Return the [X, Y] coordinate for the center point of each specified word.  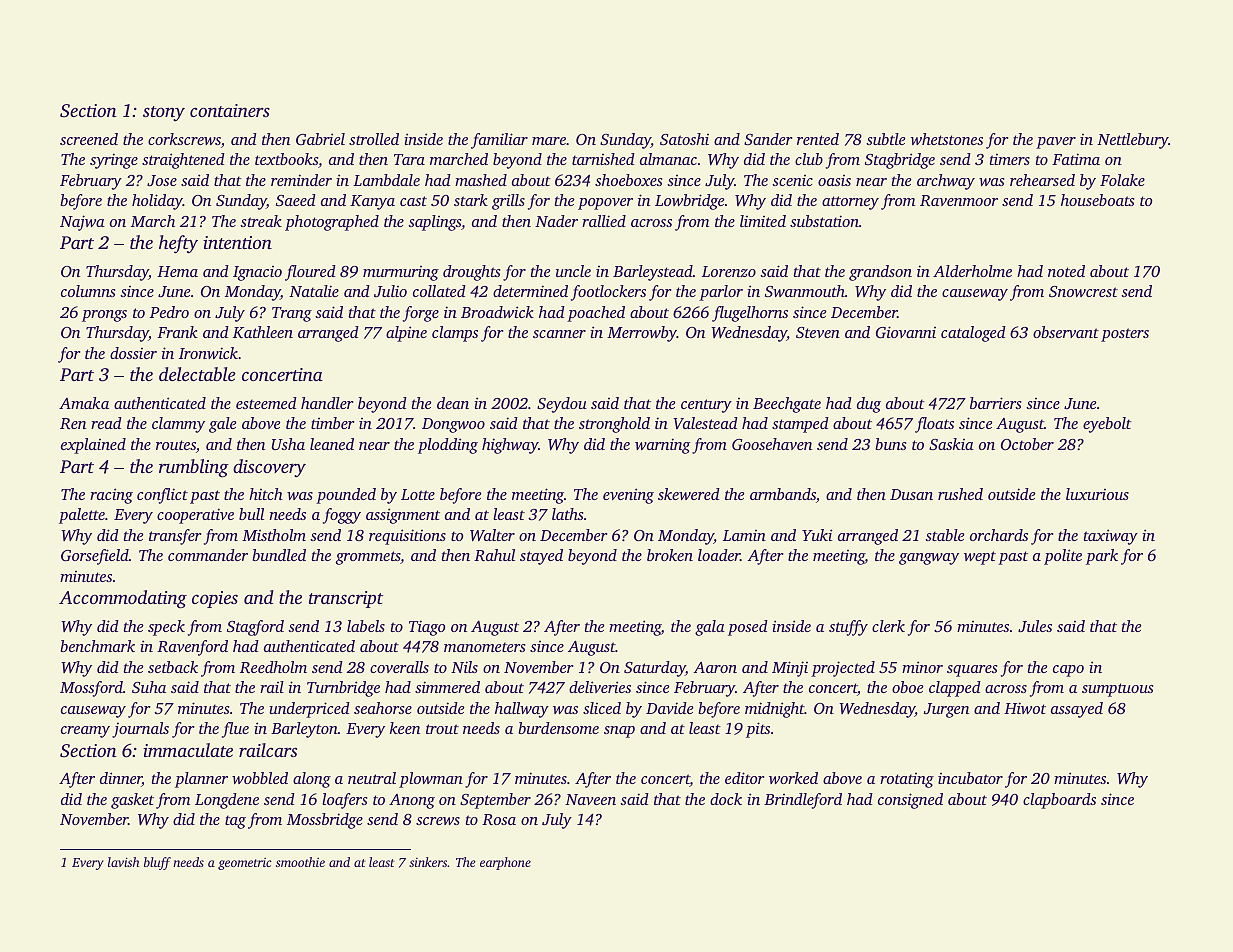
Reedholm [273, 667]
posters [1125, 335]
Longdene [227, 801]
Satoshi [684, 139]
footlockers [608, 293]
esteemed [266, 403]
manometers [484, 647]
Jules [1035, 626]
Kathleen [263, 332]
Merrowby [642, 334]
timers [1009, 159]
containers [230, 110]
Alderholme [972, 271]
